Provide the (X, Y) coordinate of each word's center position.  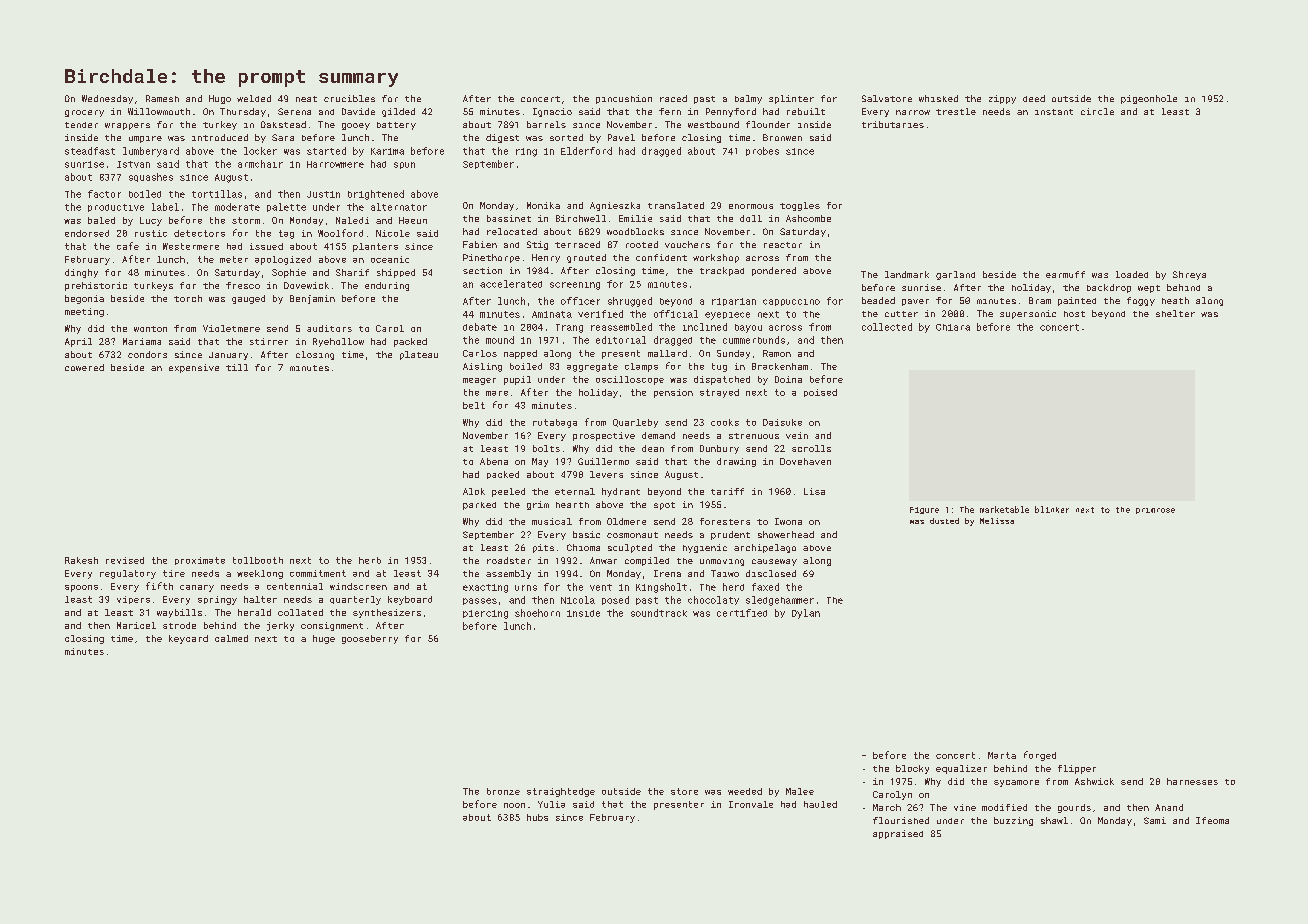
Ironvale (751, 804)
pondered (774, 271)
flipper (1077, 769)
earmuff (1065, 274)
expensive (194, 368)
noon (514, 805)
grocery (84, 113)
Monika (543, 205)
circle (1097, 111)
